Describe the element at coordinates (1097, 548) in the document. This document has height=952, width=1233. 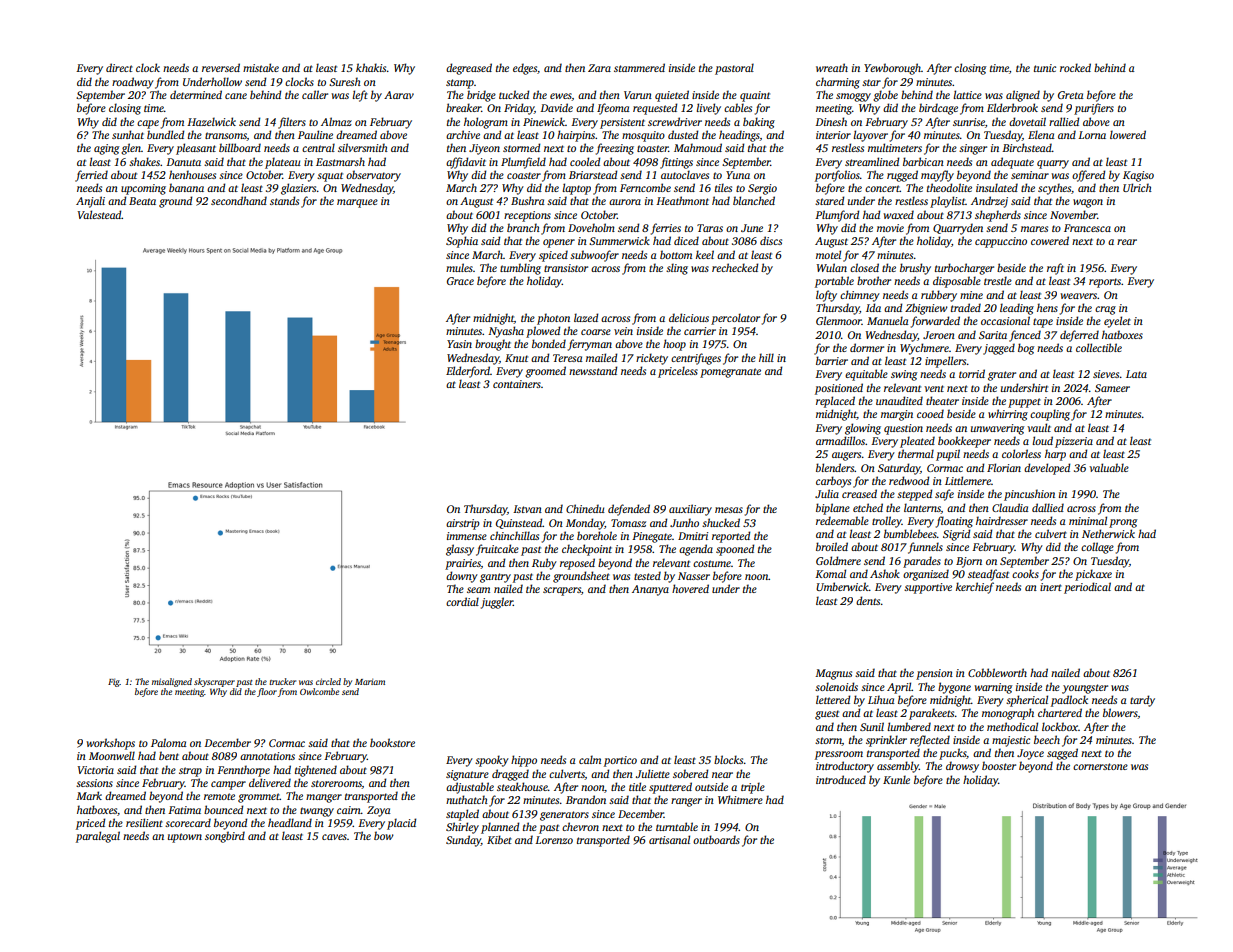
I see `collage` at that location.
